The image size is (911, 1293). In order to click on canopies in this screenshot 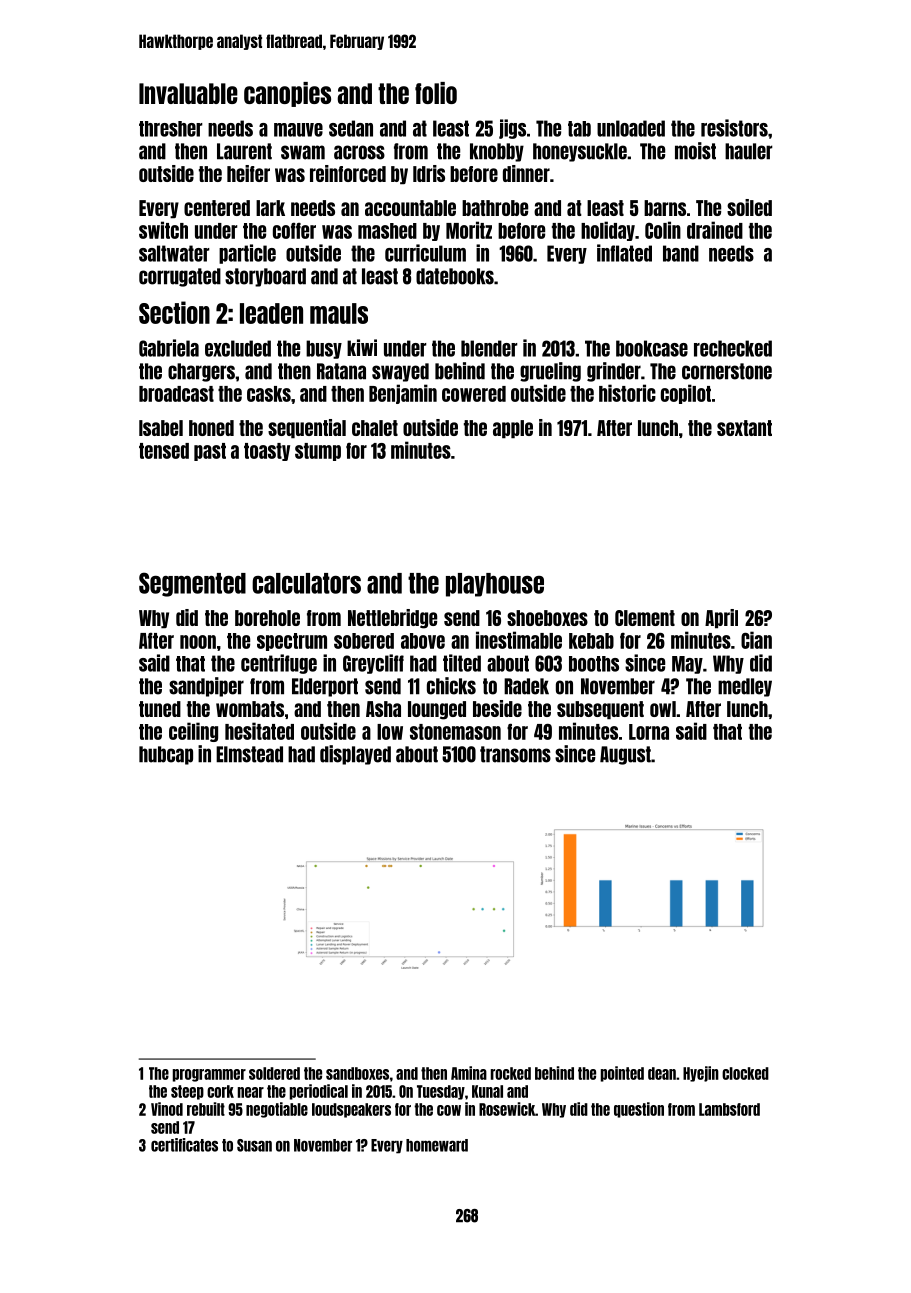, I will do `click(287, 94)`.
